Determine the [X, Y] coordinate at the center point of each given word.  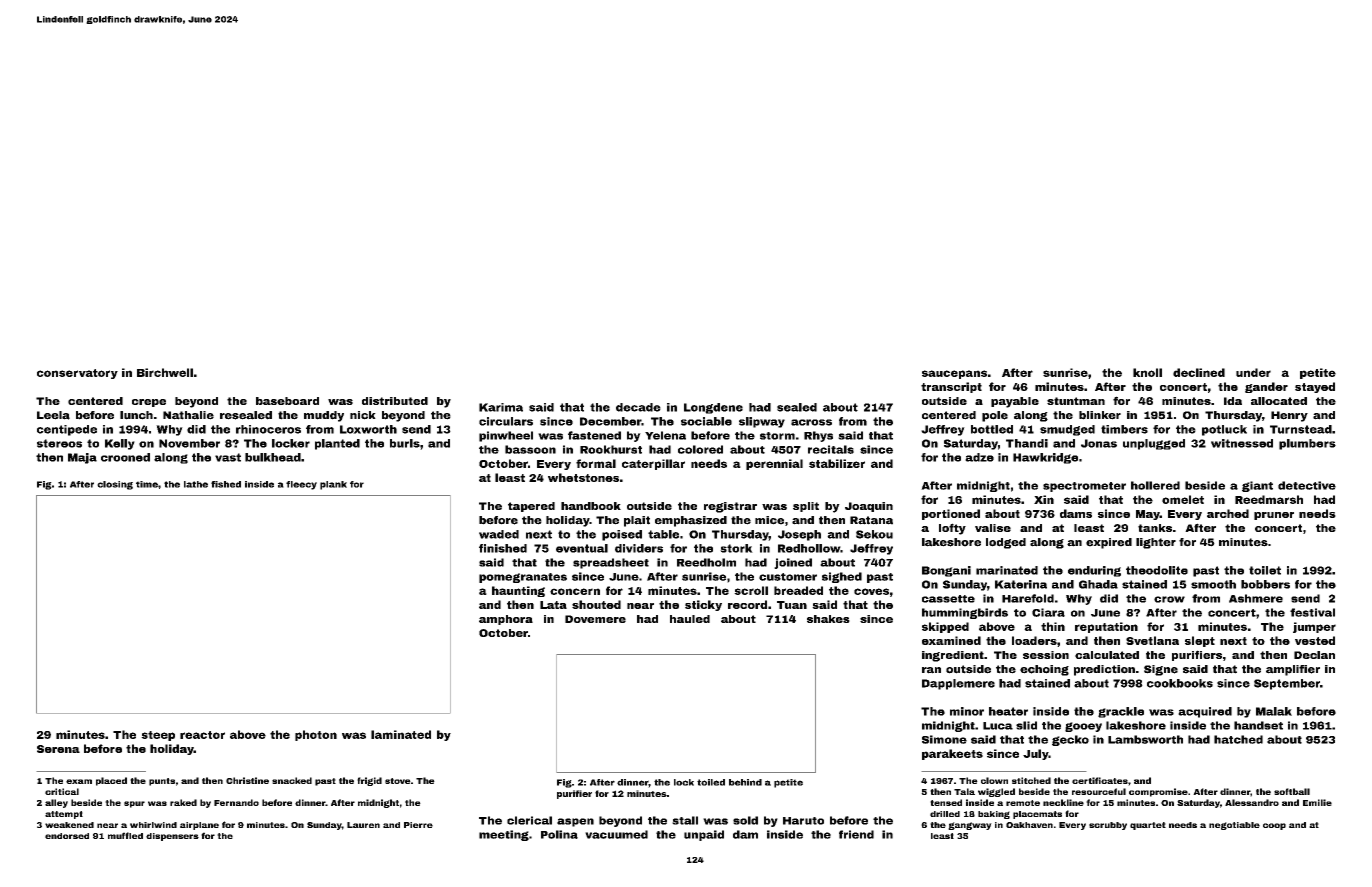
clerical [529, 820]
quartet [1148, 826]
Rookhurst [611, 449]
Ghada [1098, 584]
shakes [828, 619]
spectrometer [1084, 487]
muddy [324, 416]
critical [62, 791]
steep [158, 736]
